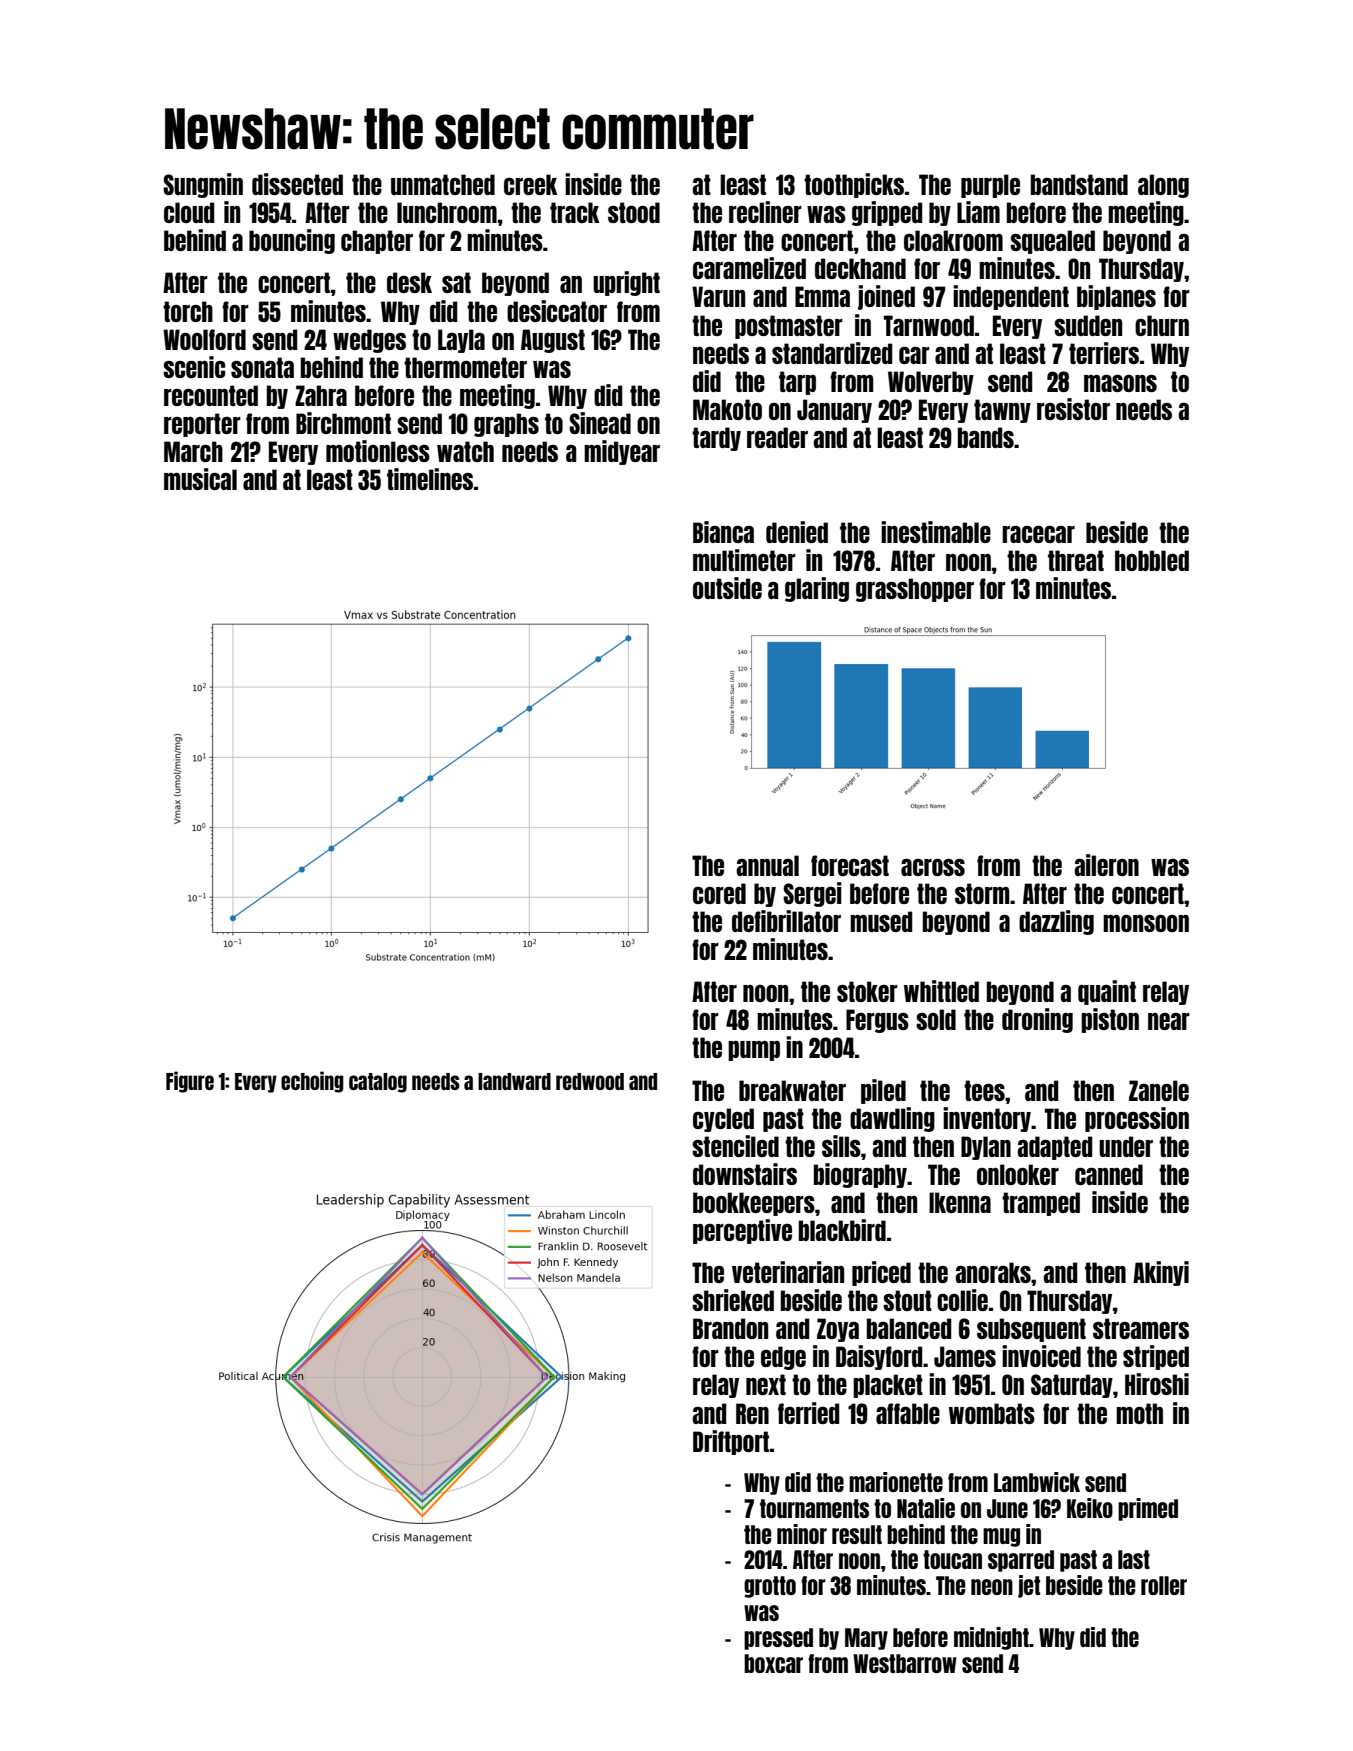 This document has height=1751, width=1353. What do you see at coordinates (915, 590) in the document?
I see `grasshopper` at bounding box center [915, 590].
